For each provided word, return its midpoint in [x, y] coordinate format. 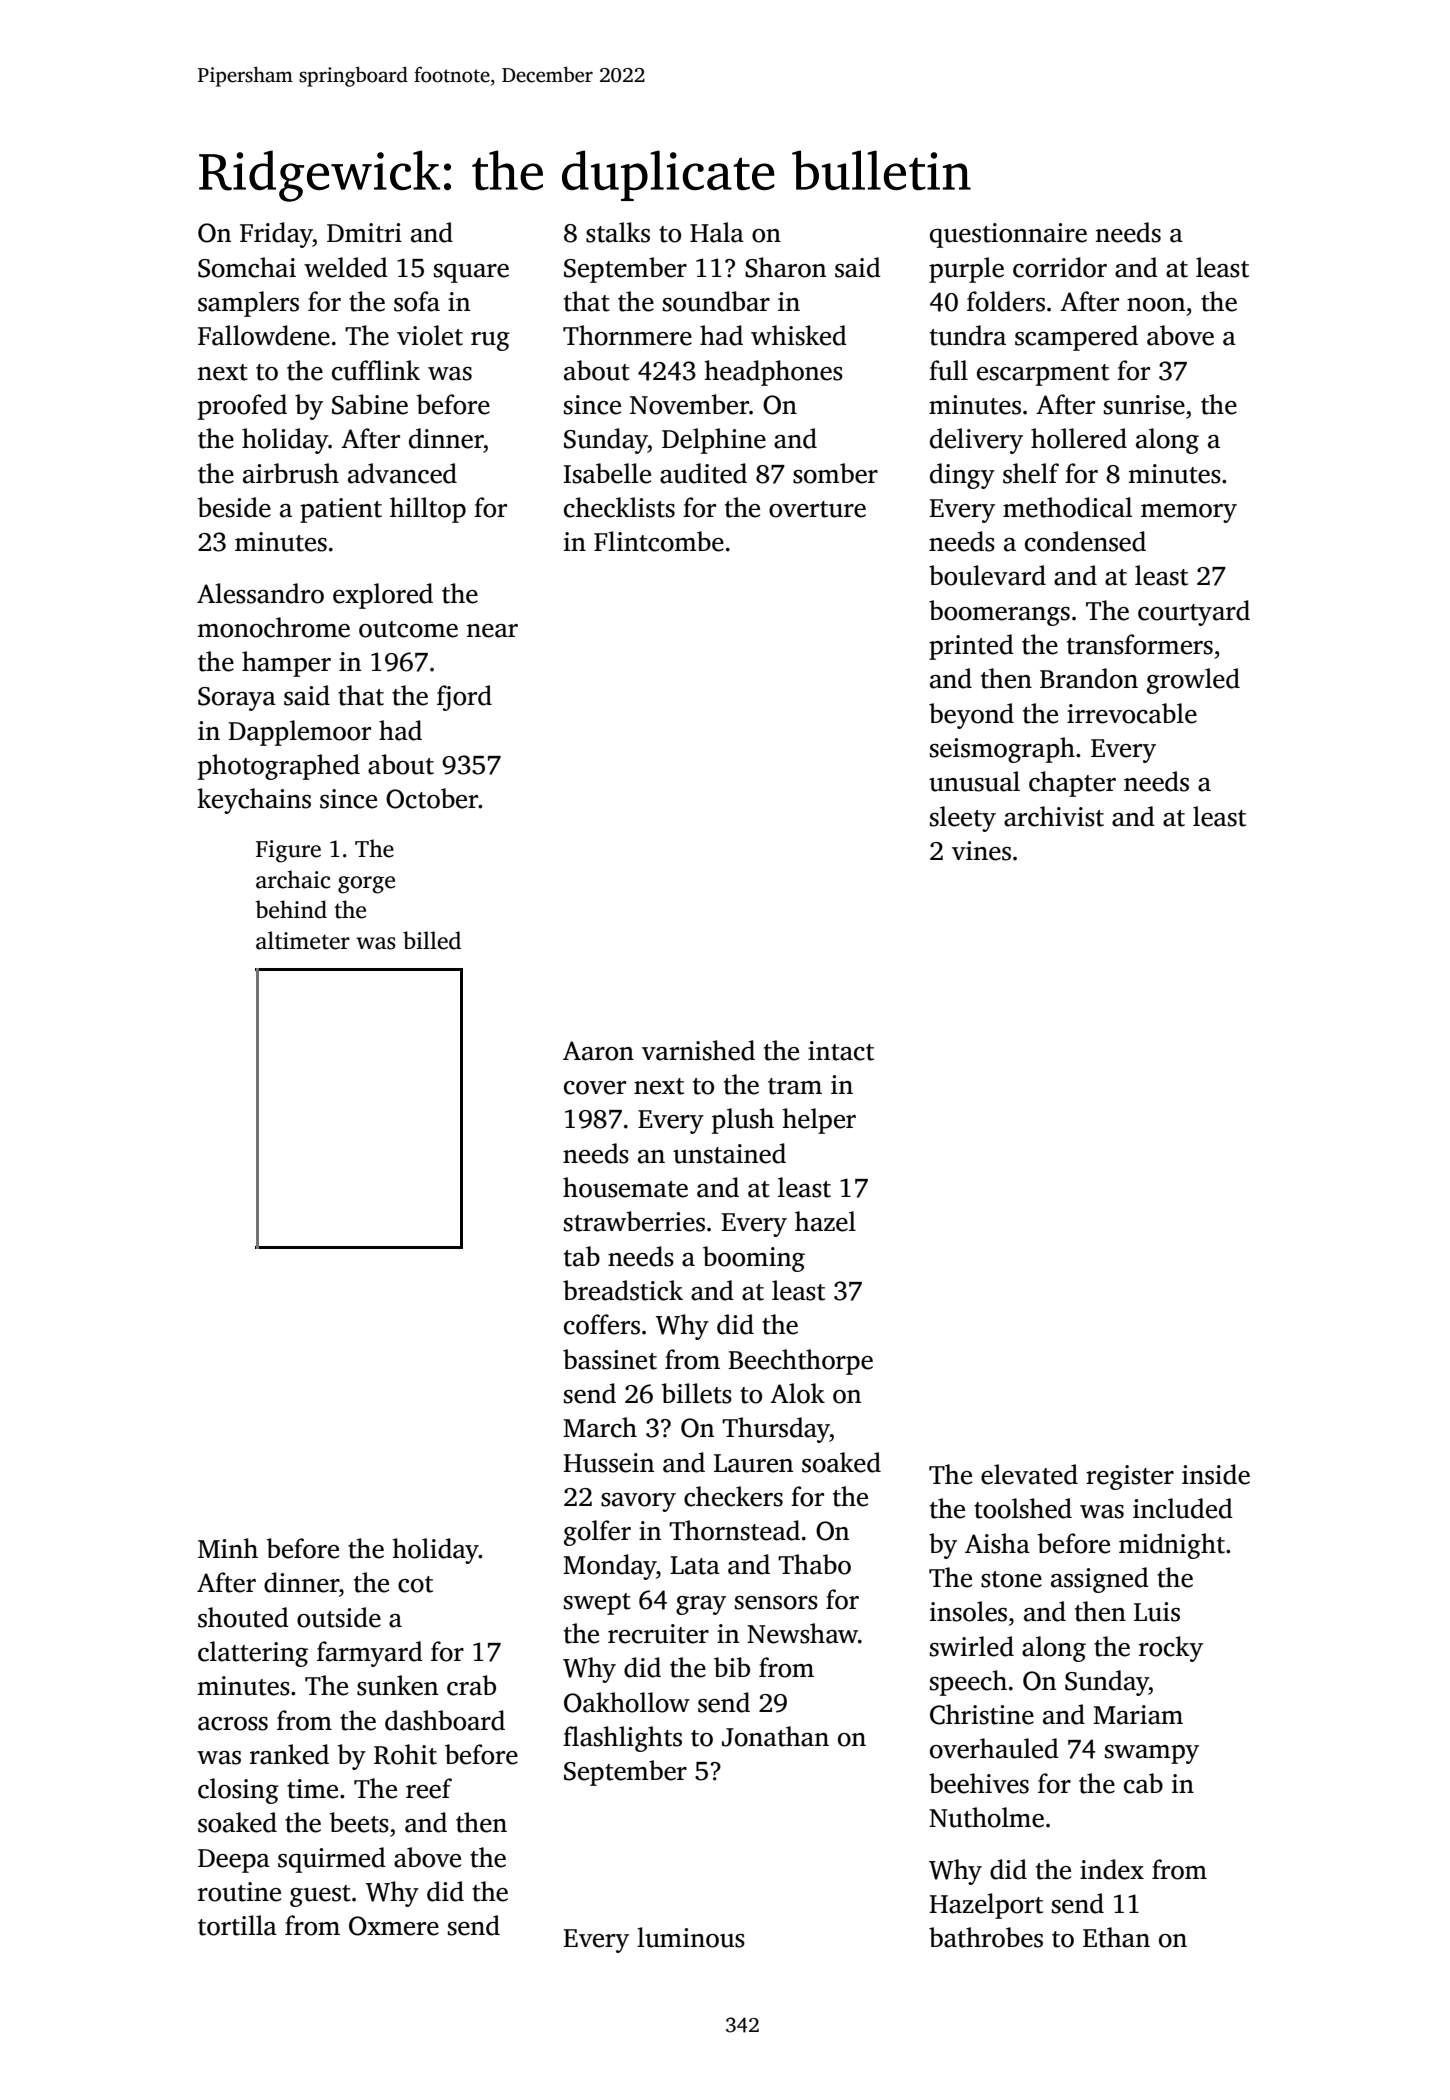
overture [817, 509]
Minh [228, 1548]
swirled [972, 1646]
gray [701, 1605]
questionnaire [1008, 235]
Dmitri [364, 233]
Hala [717, 232]
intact [841, 1051]
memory [1189, 513]
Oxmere [394, 1926]
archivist [1054, 816]
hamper [286, 664]
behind [291, 909]
